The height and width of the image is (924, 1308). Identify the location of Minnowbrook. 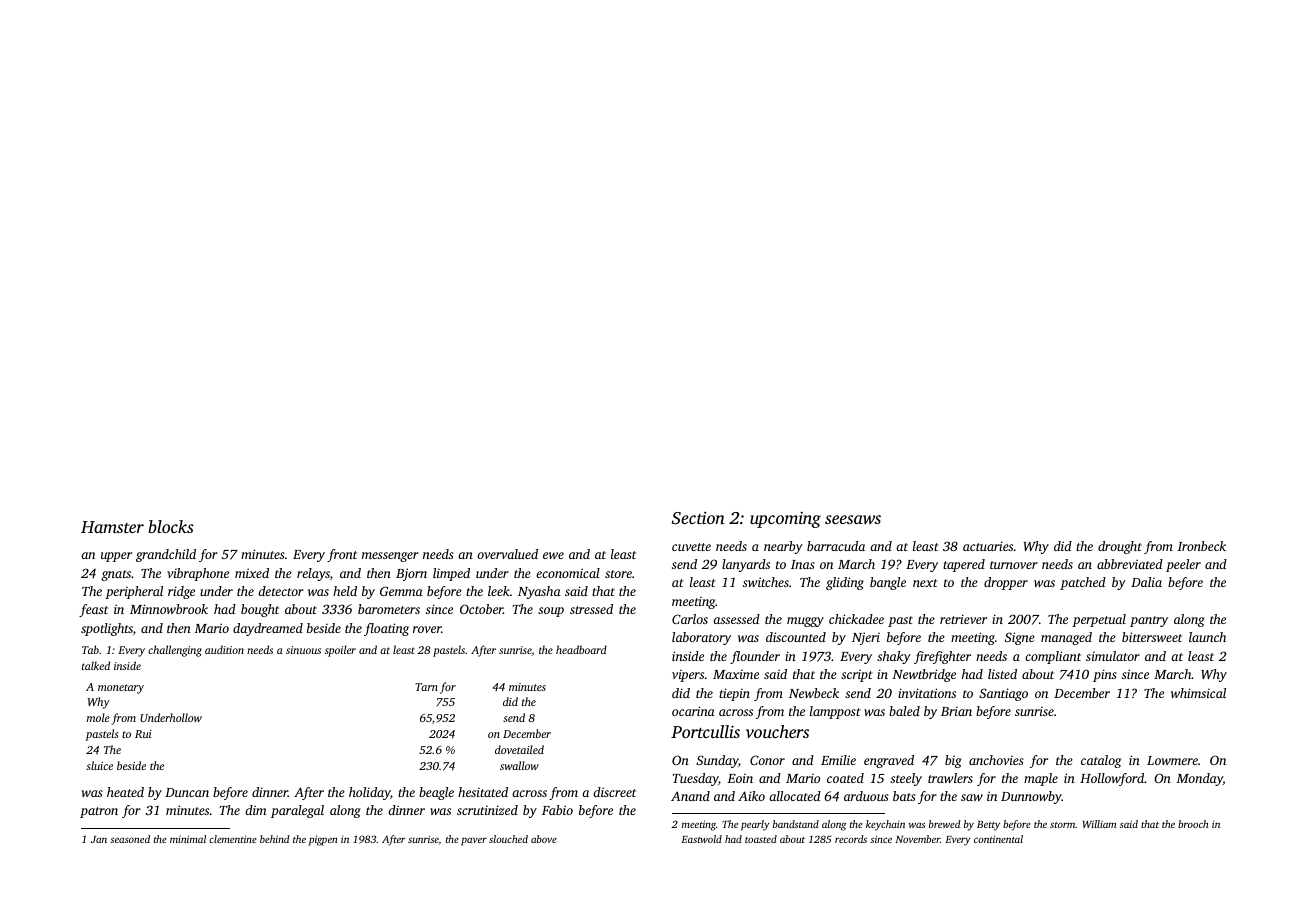
(169, 609).
